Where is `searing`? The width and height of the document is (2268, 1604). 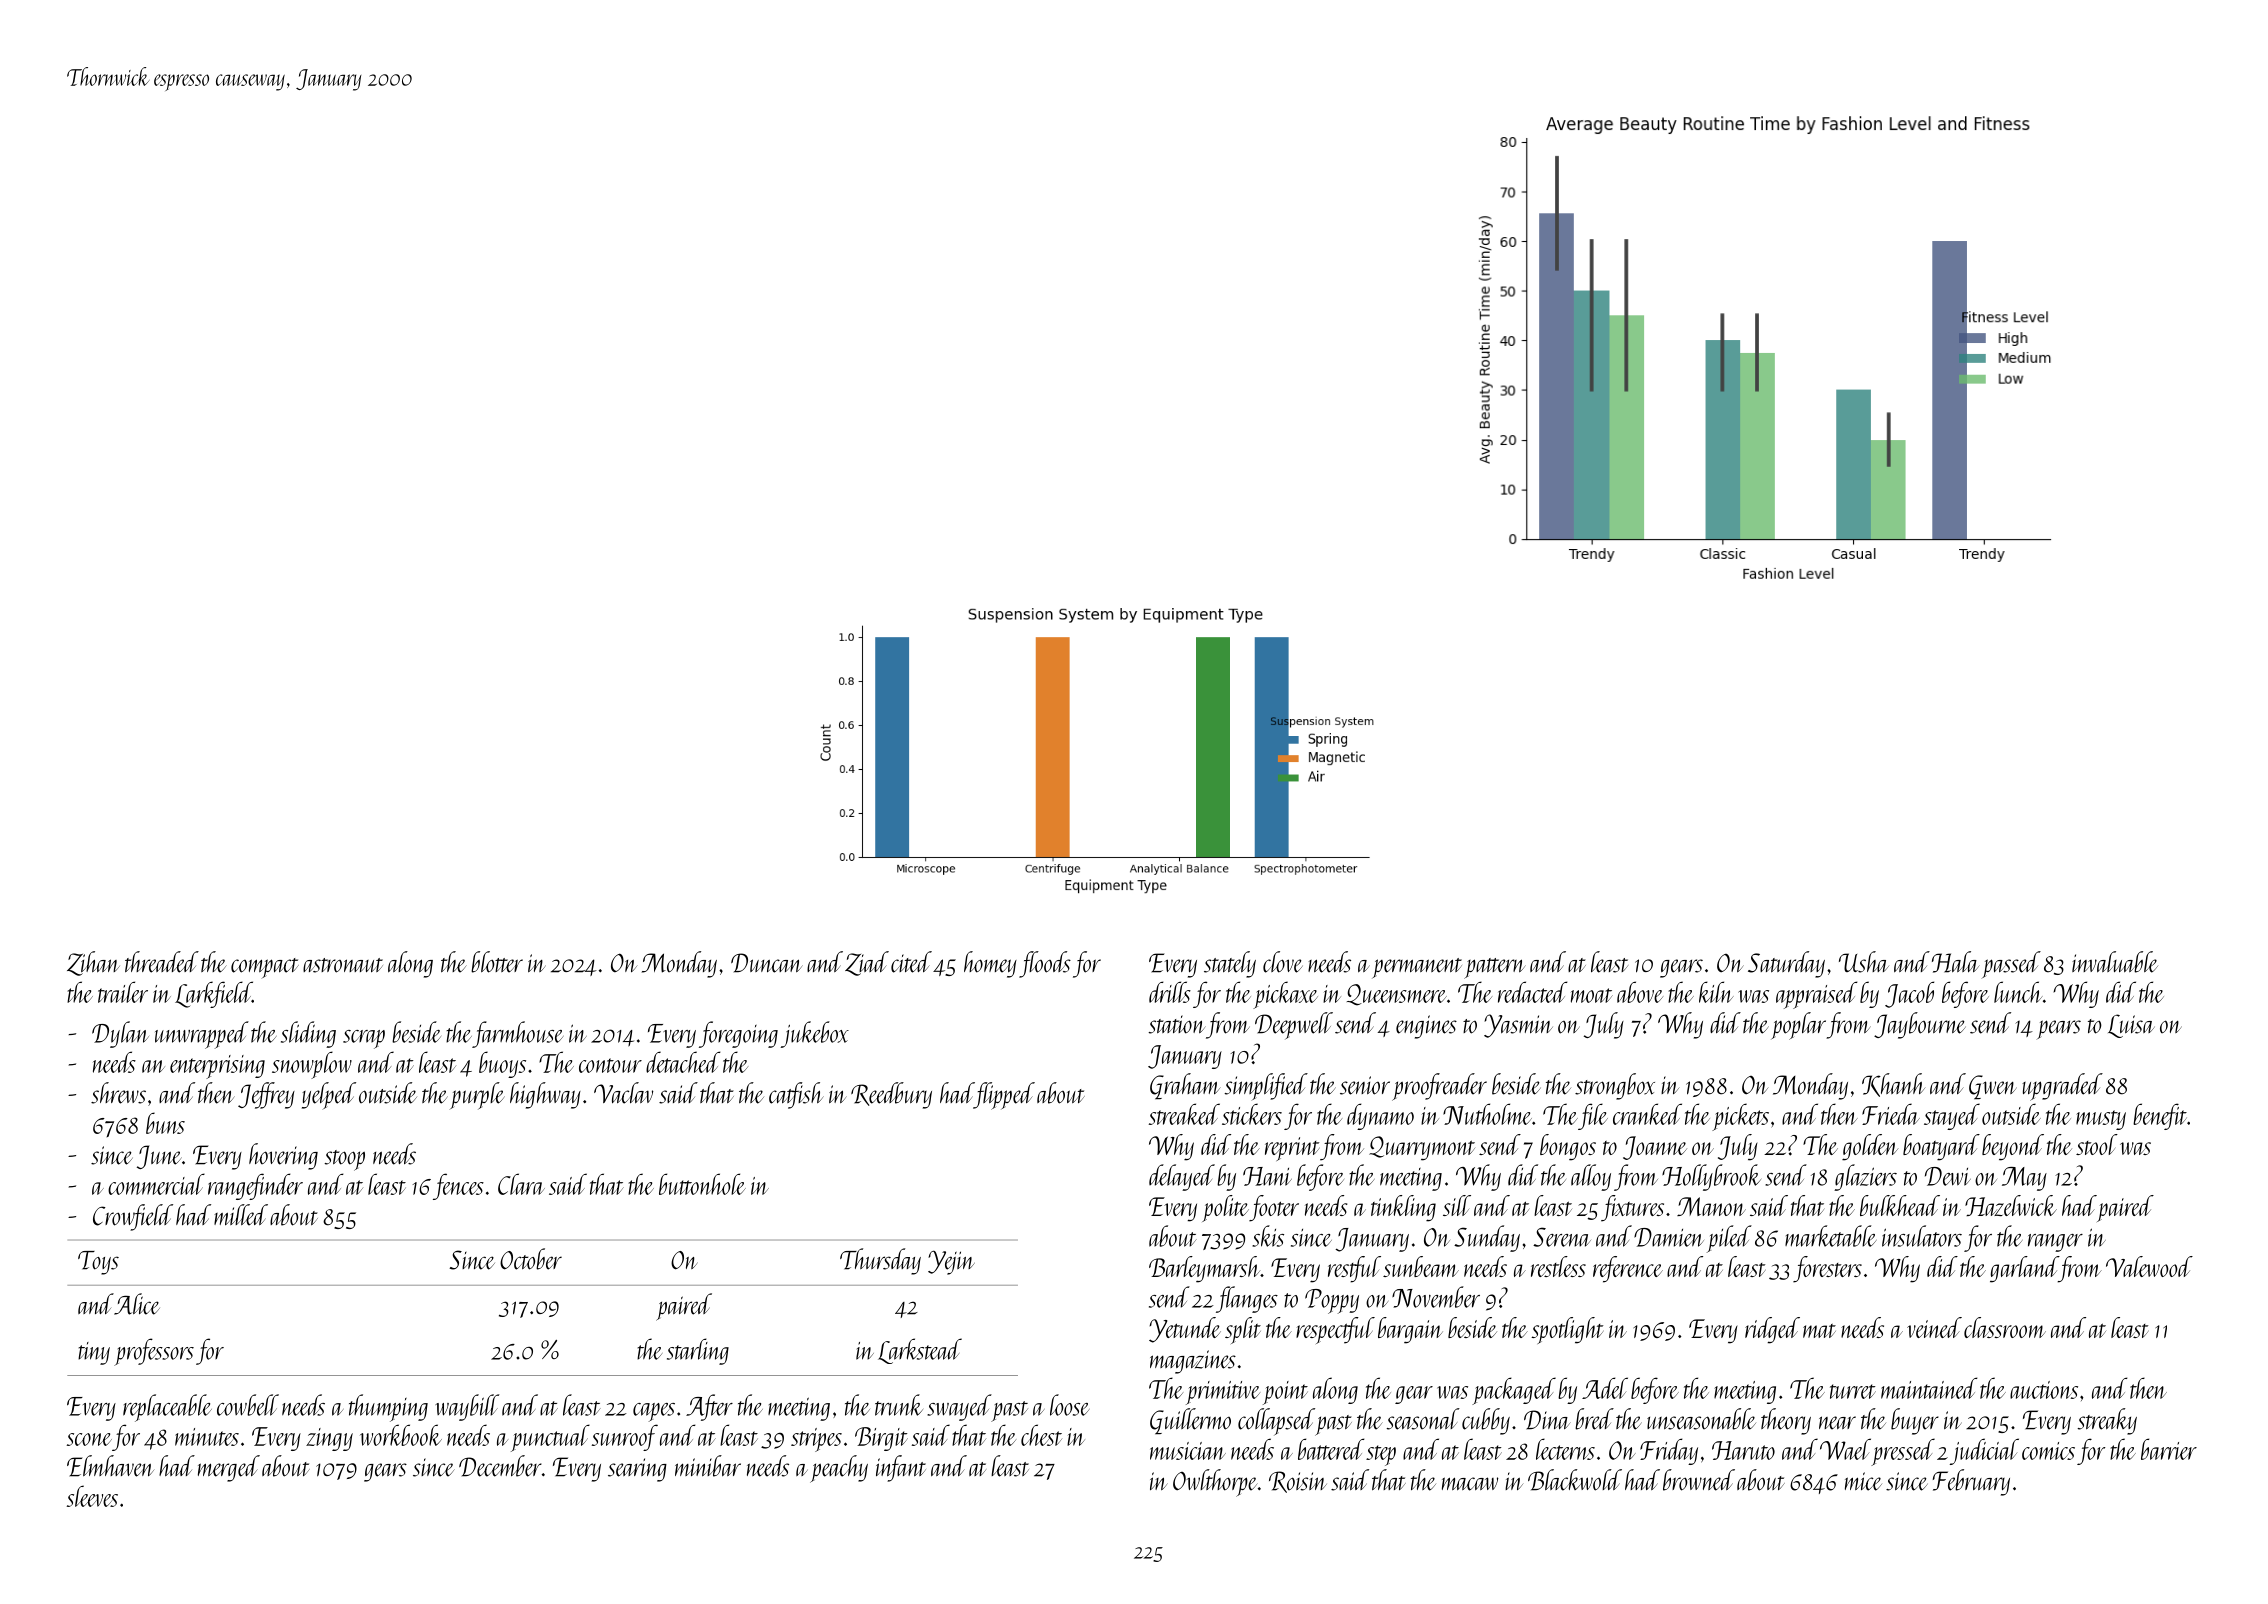
searing is located at coordinates (637, 1470).
